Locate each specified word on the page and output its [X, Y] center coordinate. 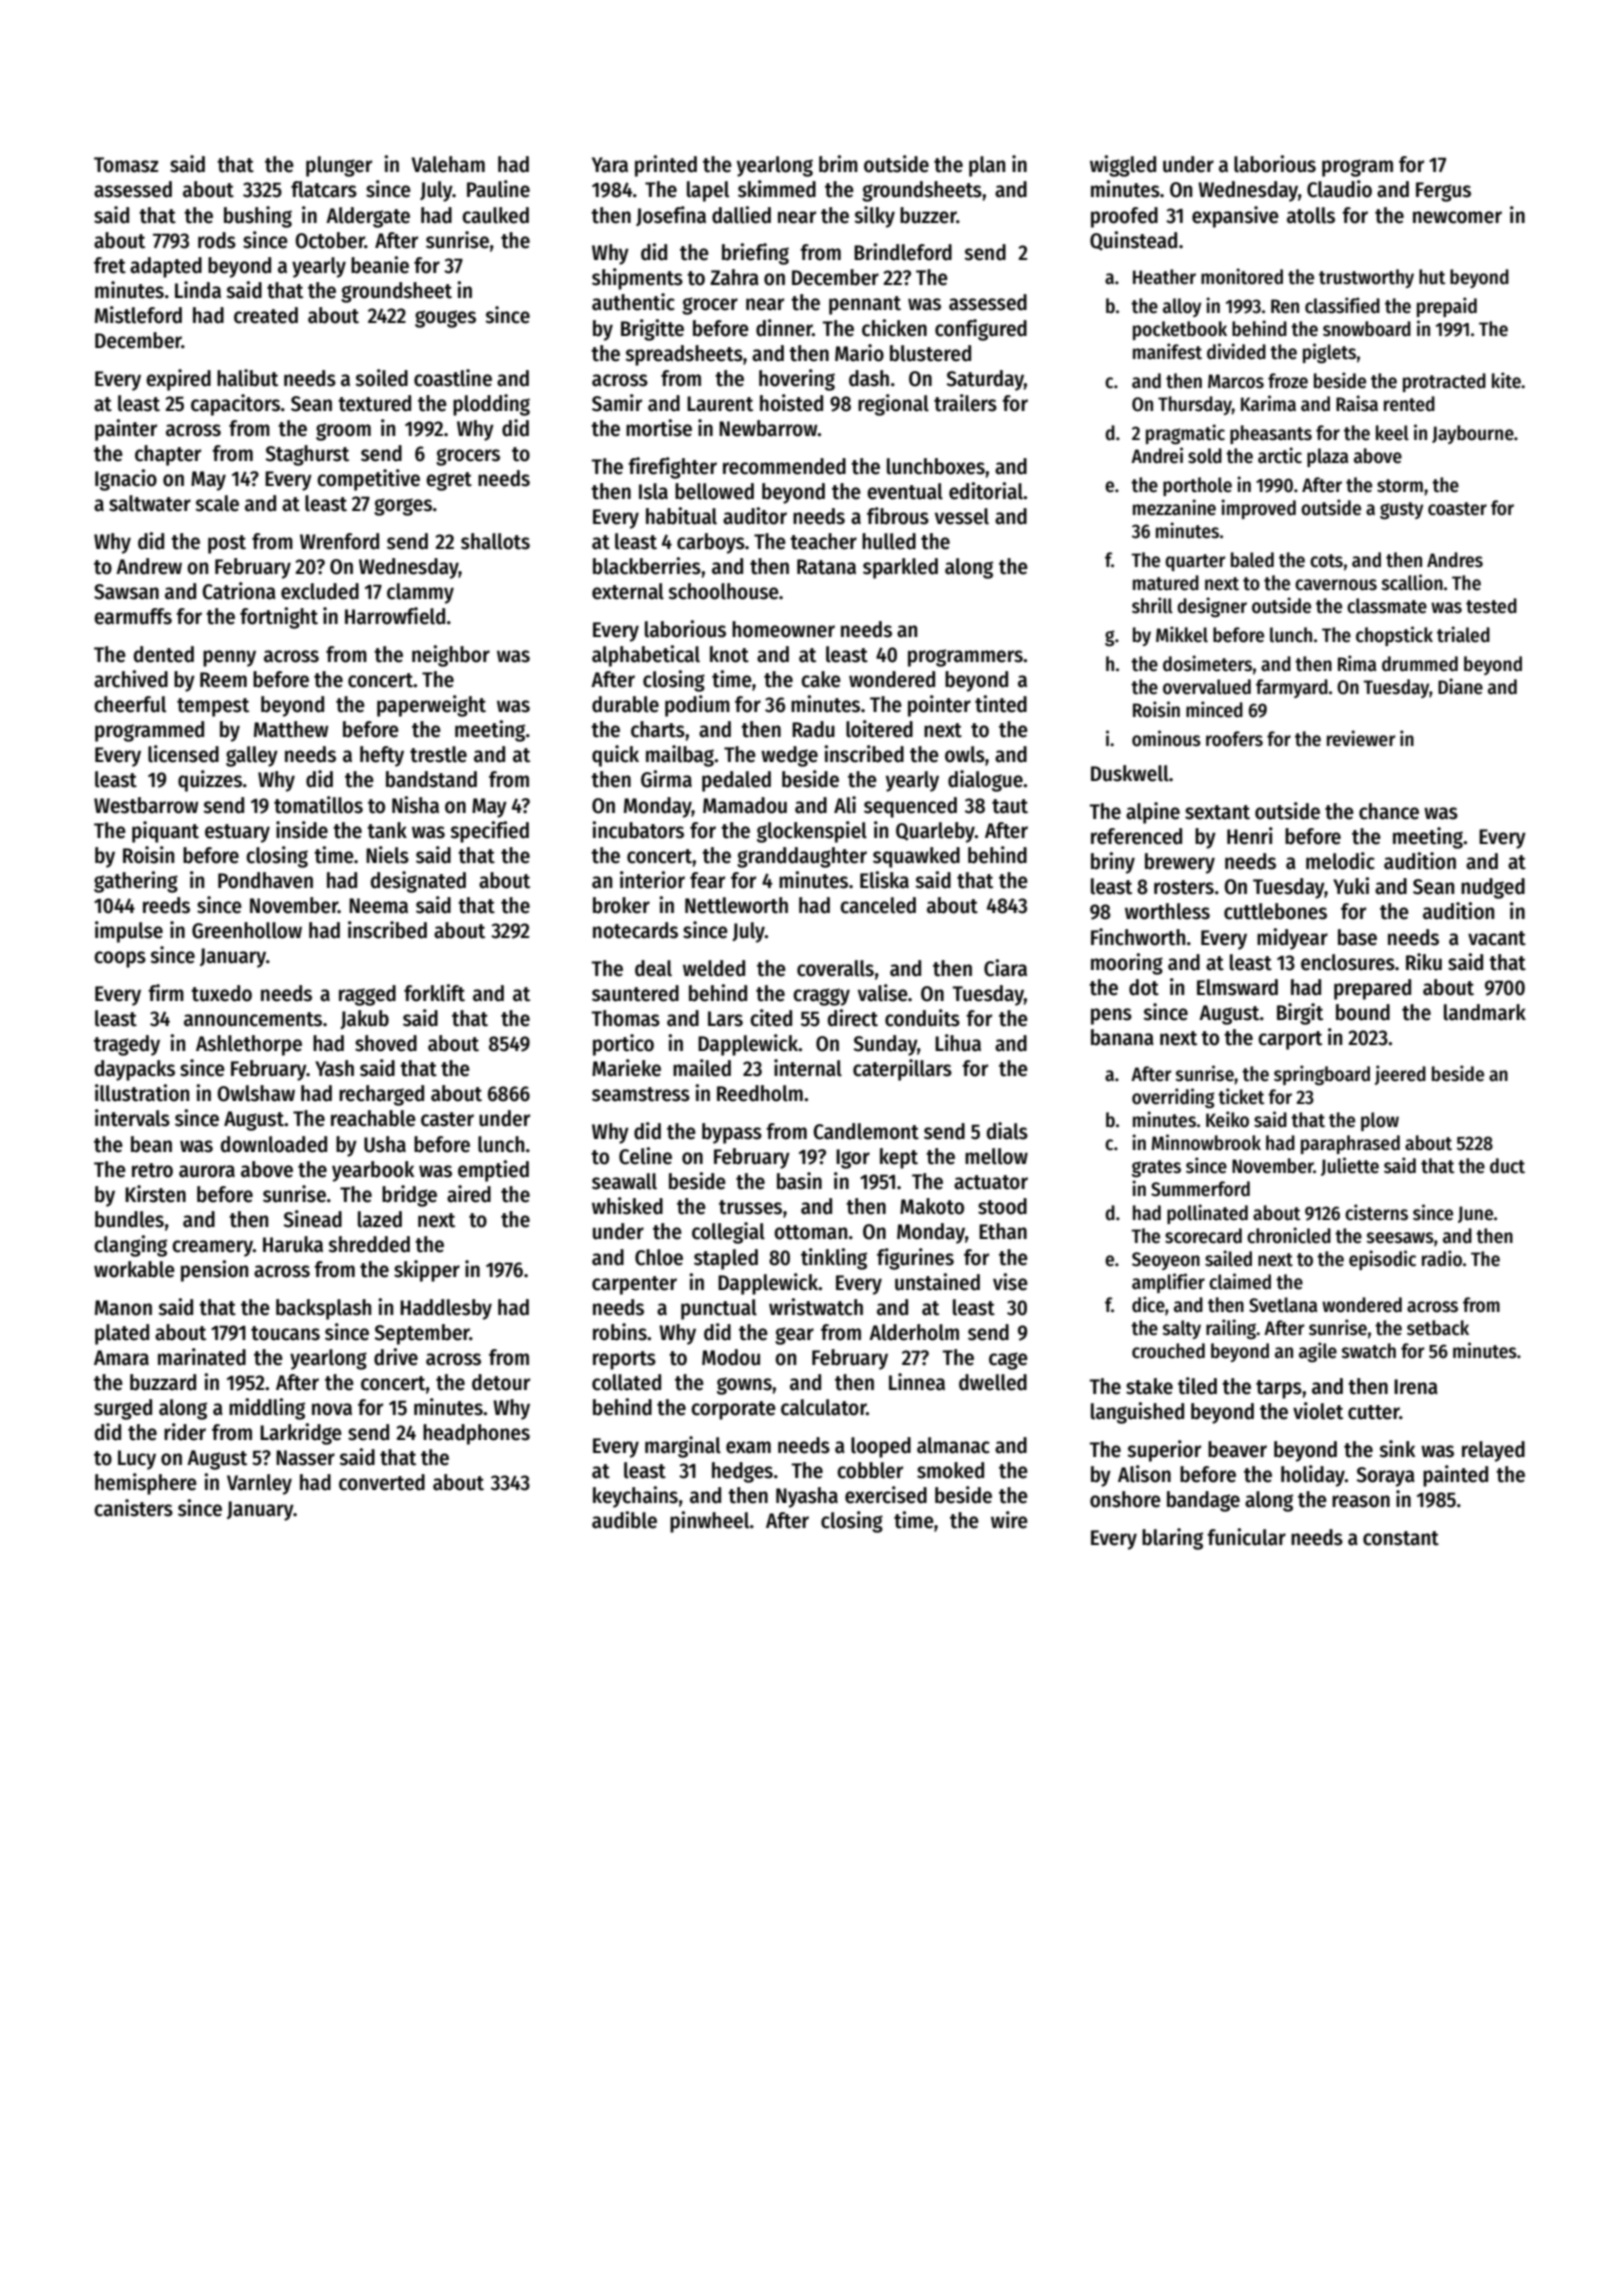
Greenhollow [247, 930]
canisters [133, 1508]
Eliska [884, 880]
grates [1156, 1169]
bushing [258, 217]
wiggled [1123, 166]
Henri [1250, 836]
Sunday [885, 1045]
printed [666, 166]
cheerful [130, 704]
